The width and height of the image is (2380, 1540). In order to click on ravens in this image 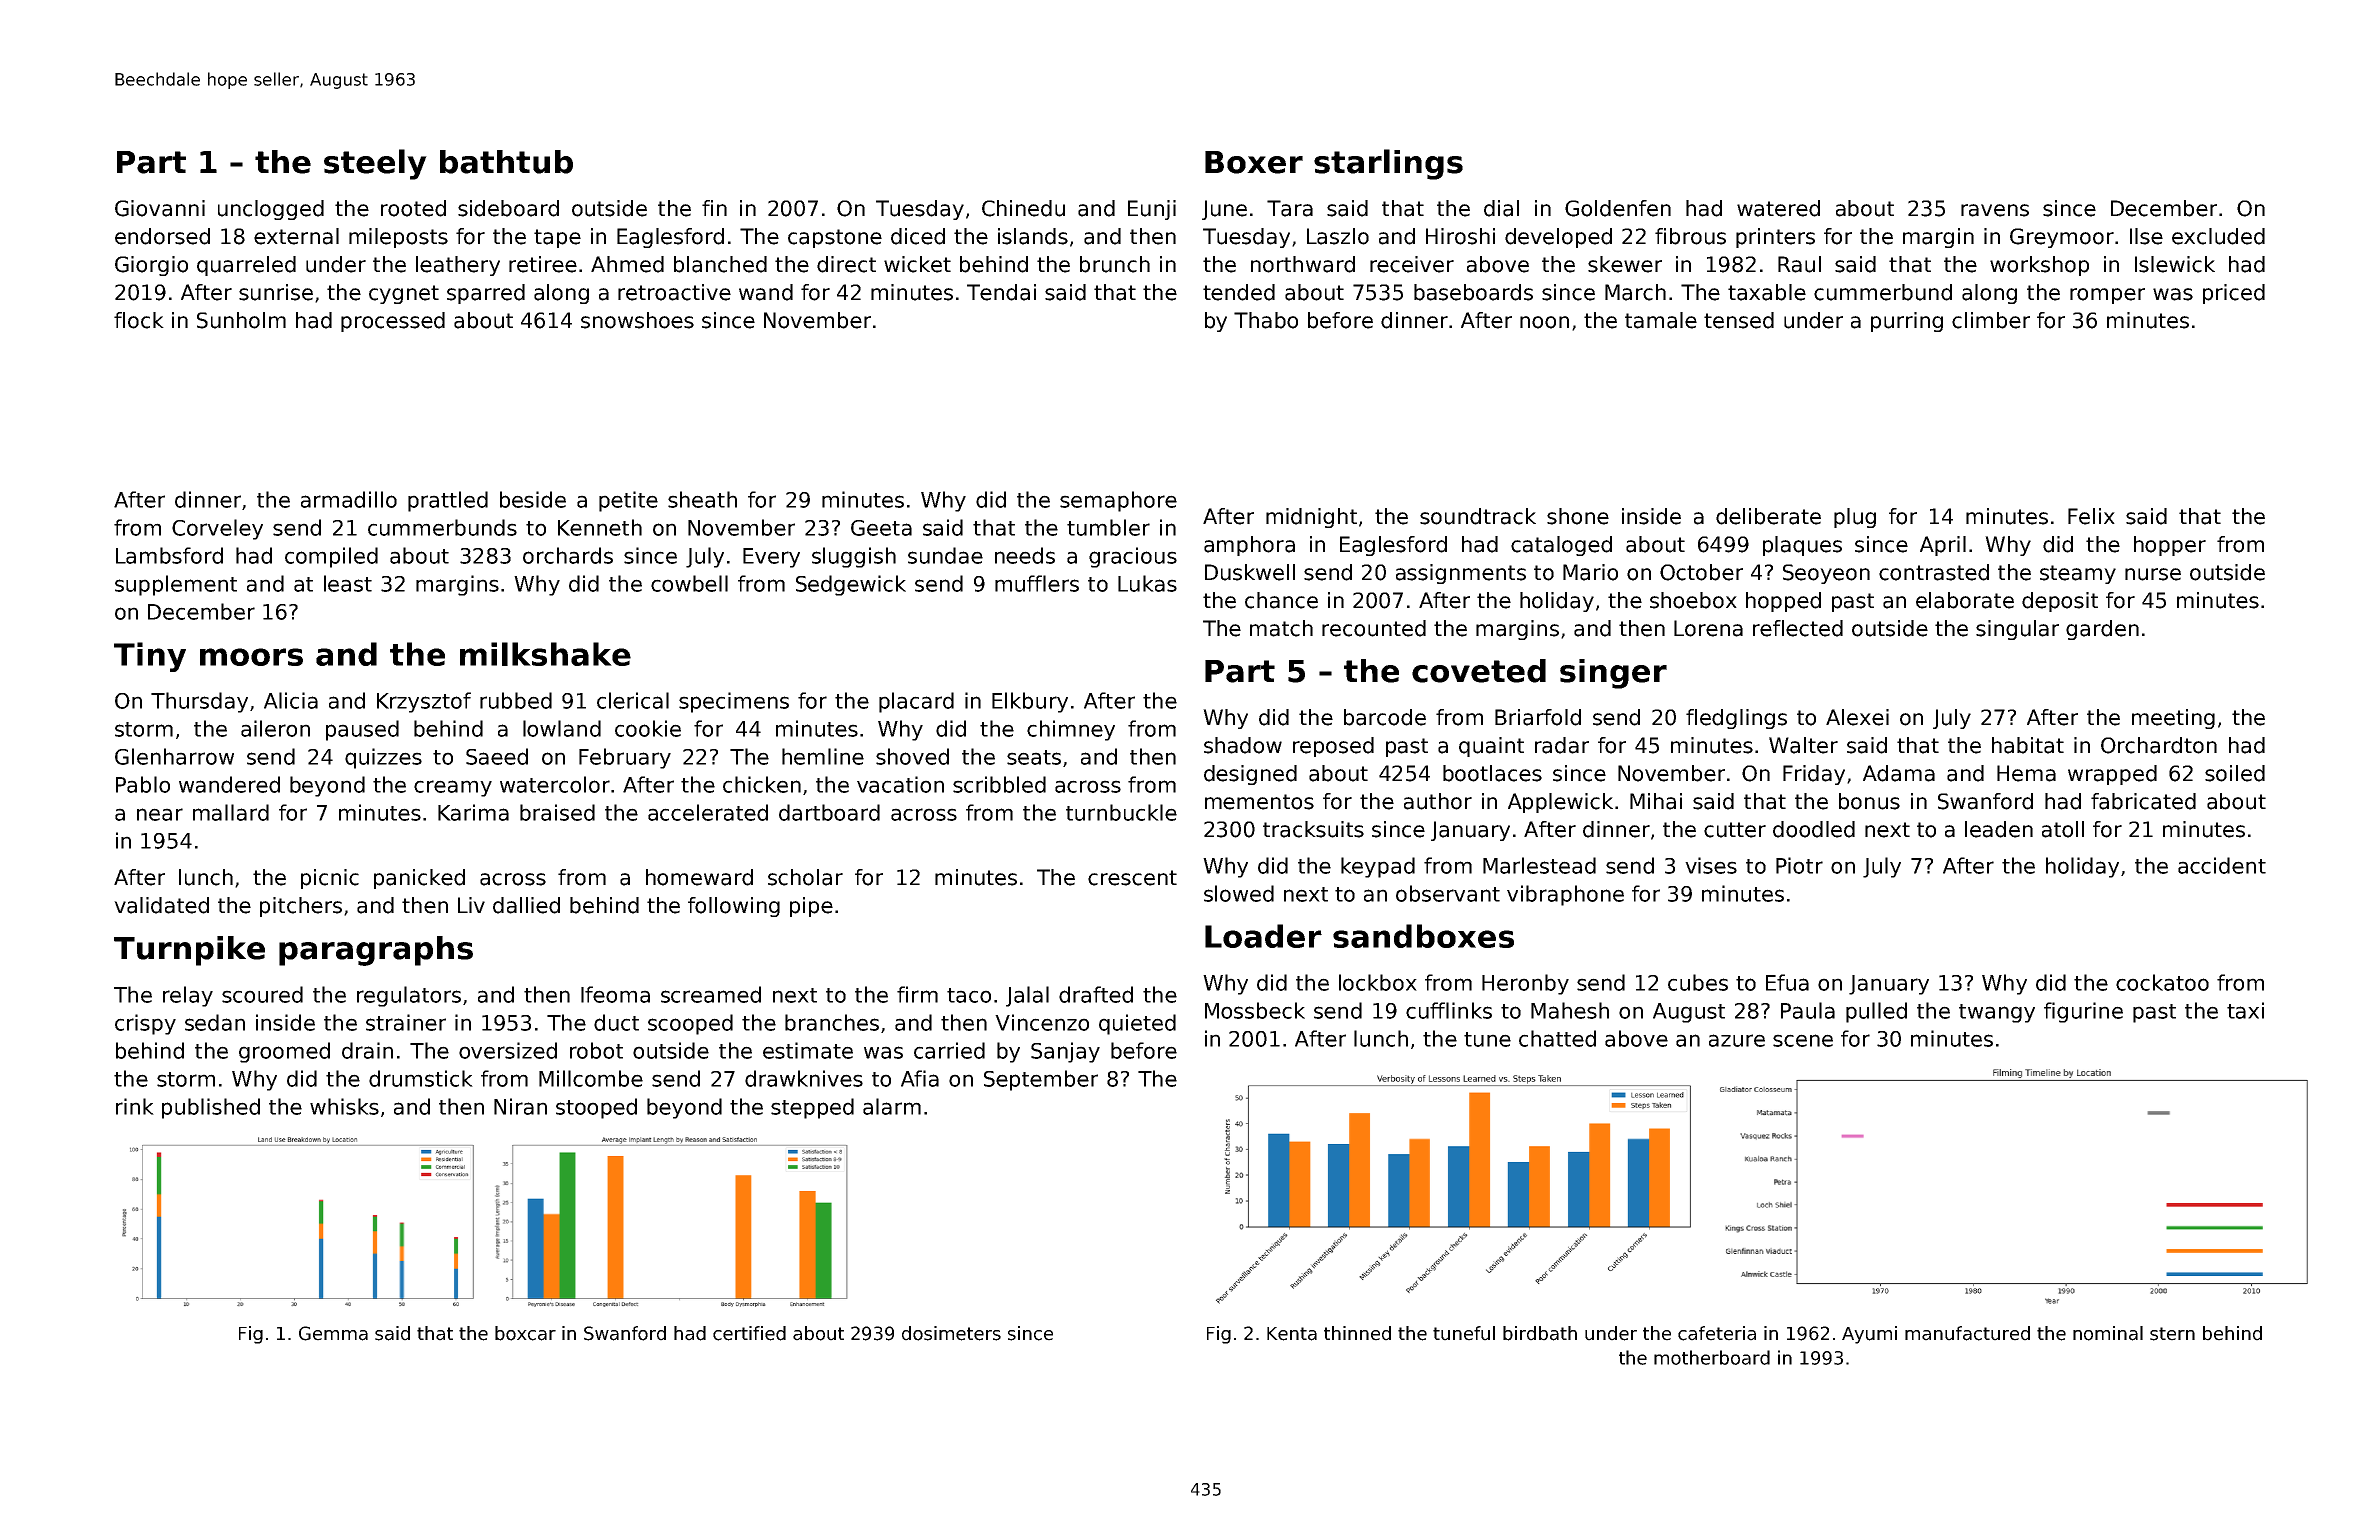, I will do `click(1995, 210)`.
